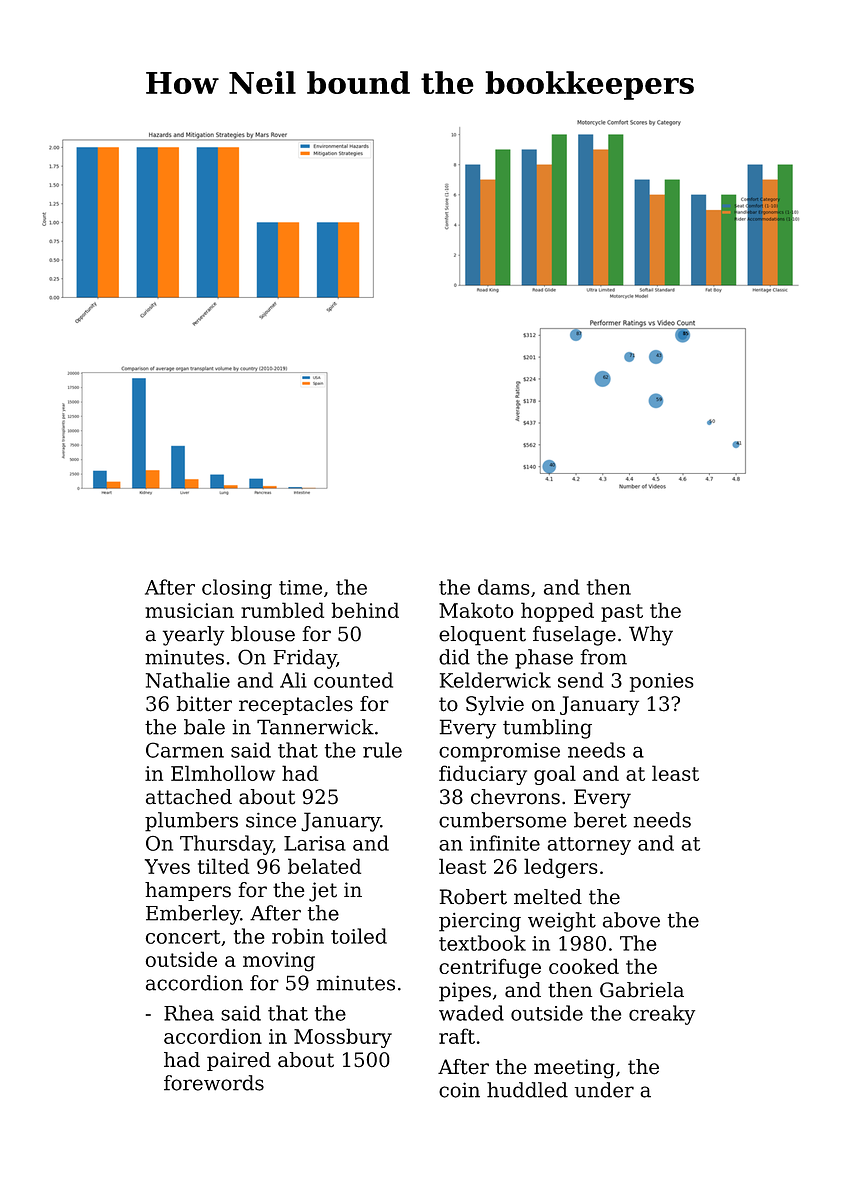  Describe the element at coordinates (476, 610) in the page. I see `Makoto` at that location.
